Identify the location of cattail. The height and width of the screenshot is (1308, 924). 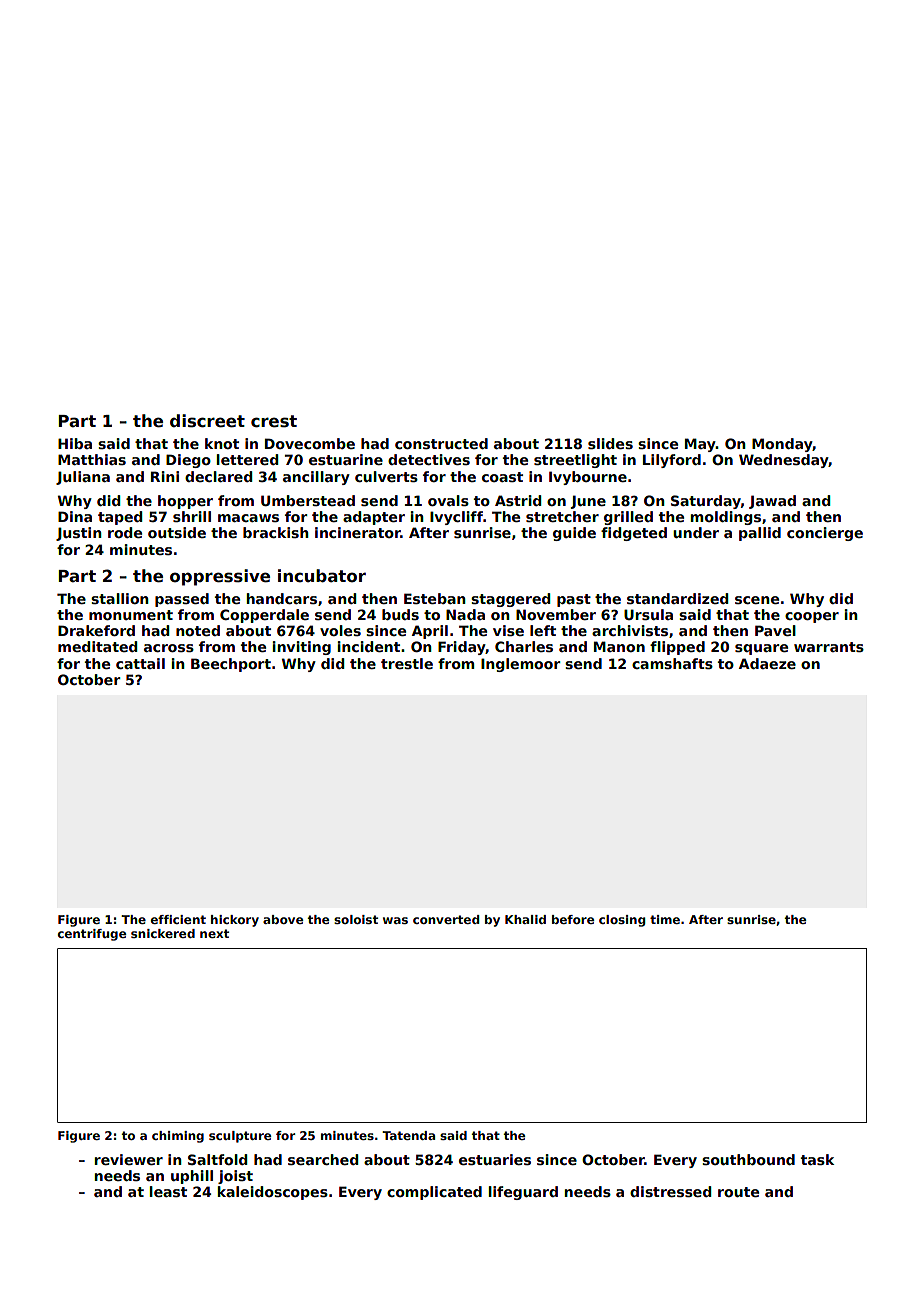
(140, 663).
